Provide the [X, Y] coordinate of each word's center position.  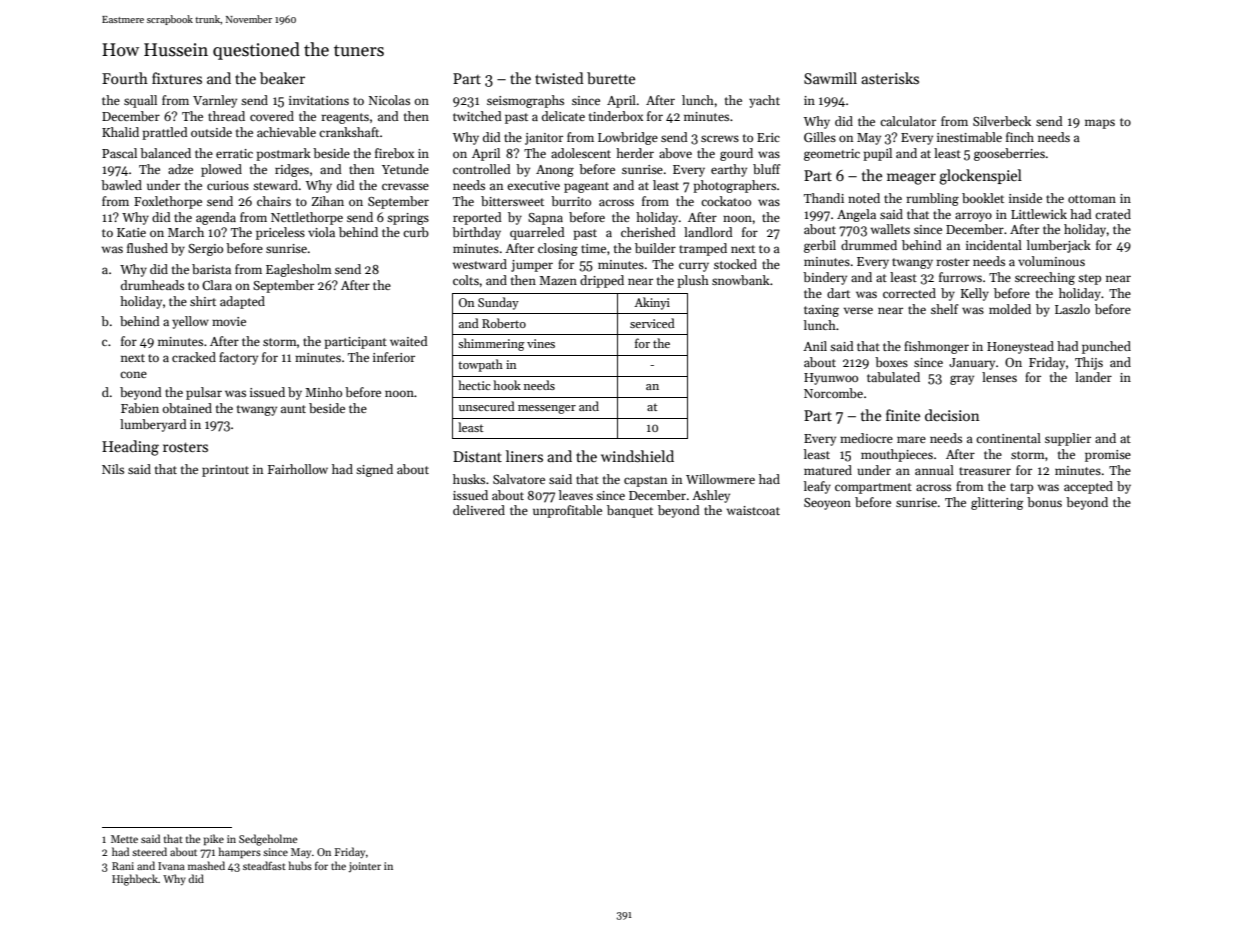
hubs [300, 865]
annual [934, 470]
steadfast [264, 865]
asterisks [890, 78]
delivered [479, 510]
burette [611, 78]
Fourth [125, 78]
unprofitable [567, 511]
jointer [364, 867]
